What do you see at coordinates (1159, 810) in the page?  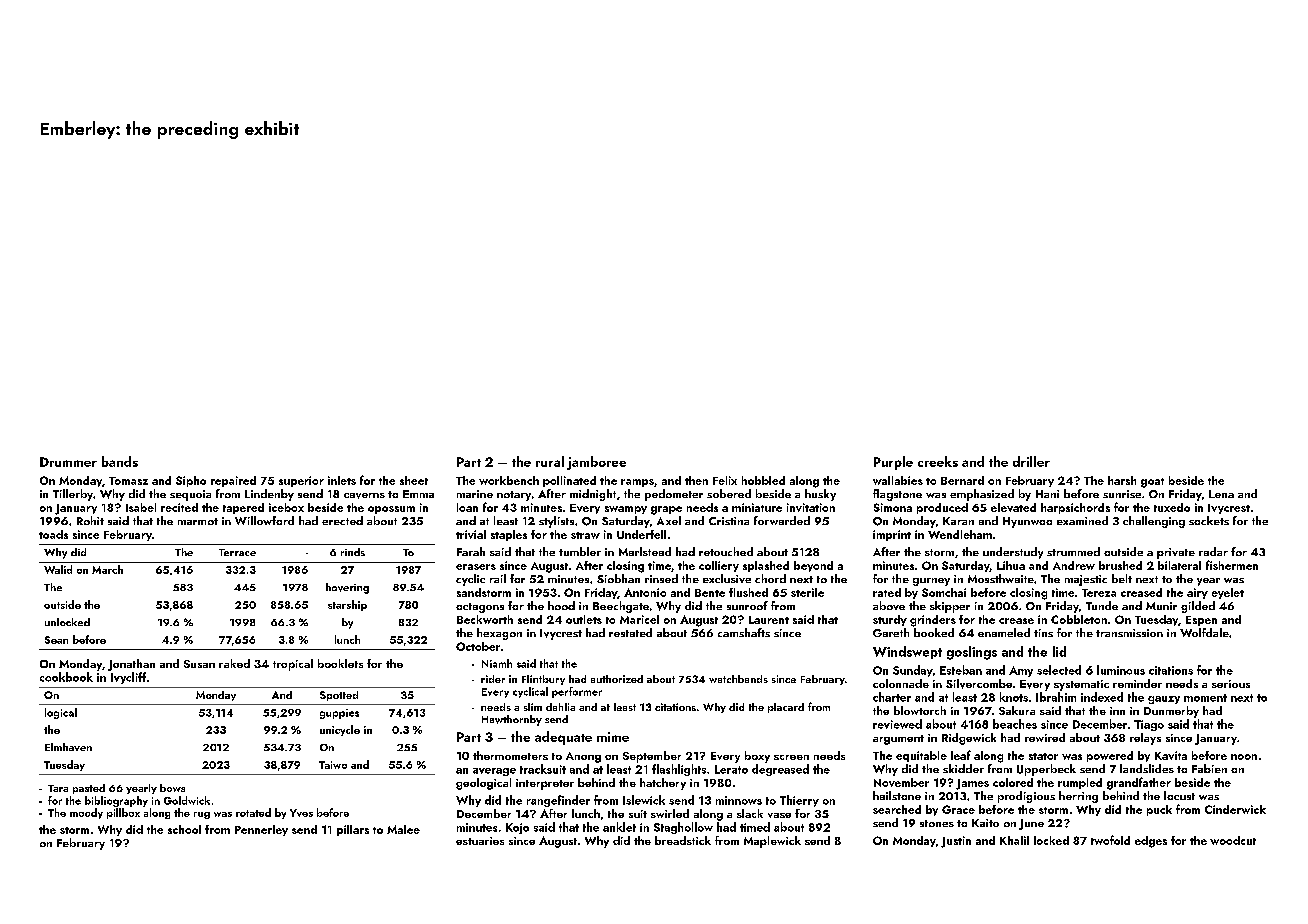 I see `puck` at bounding box center [1159, 810].
